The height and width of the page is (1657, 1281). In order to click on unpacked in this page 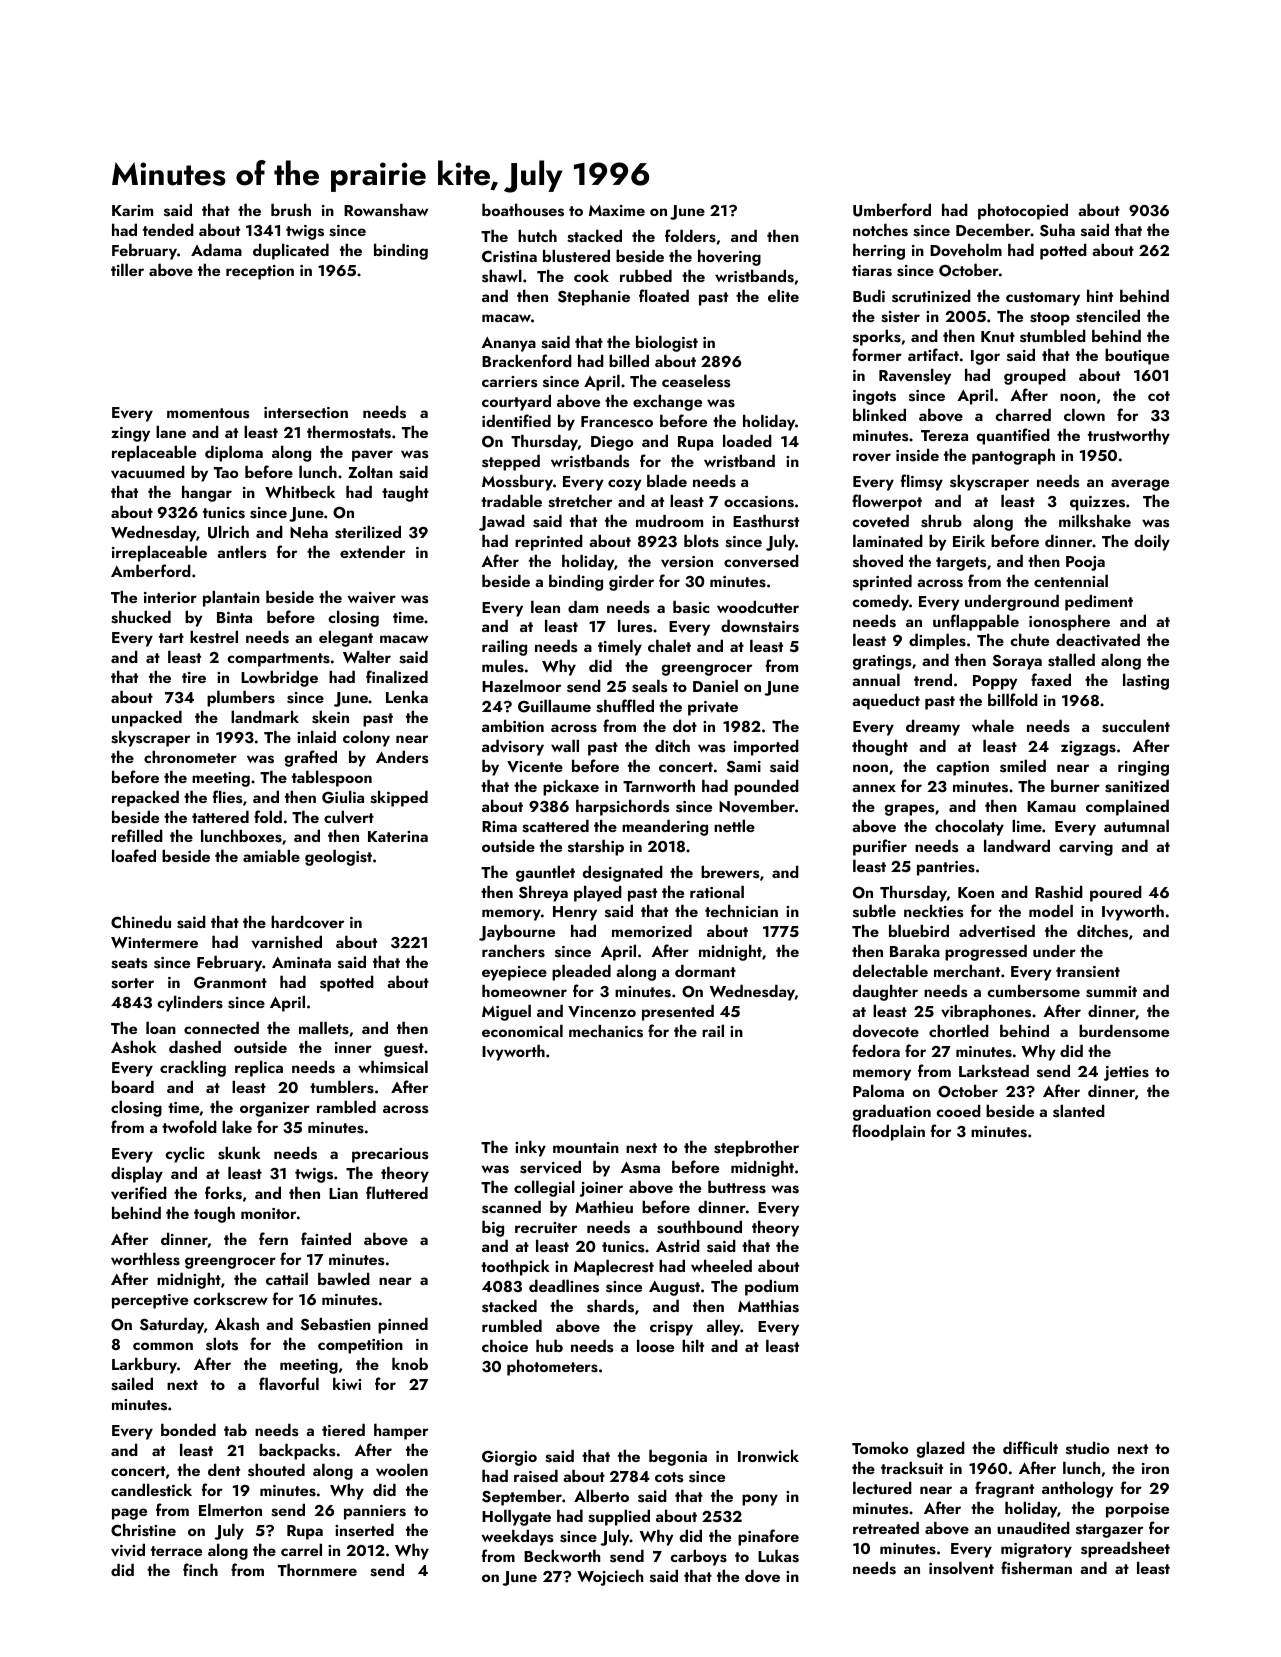, I will do `click(147, 718)`.
